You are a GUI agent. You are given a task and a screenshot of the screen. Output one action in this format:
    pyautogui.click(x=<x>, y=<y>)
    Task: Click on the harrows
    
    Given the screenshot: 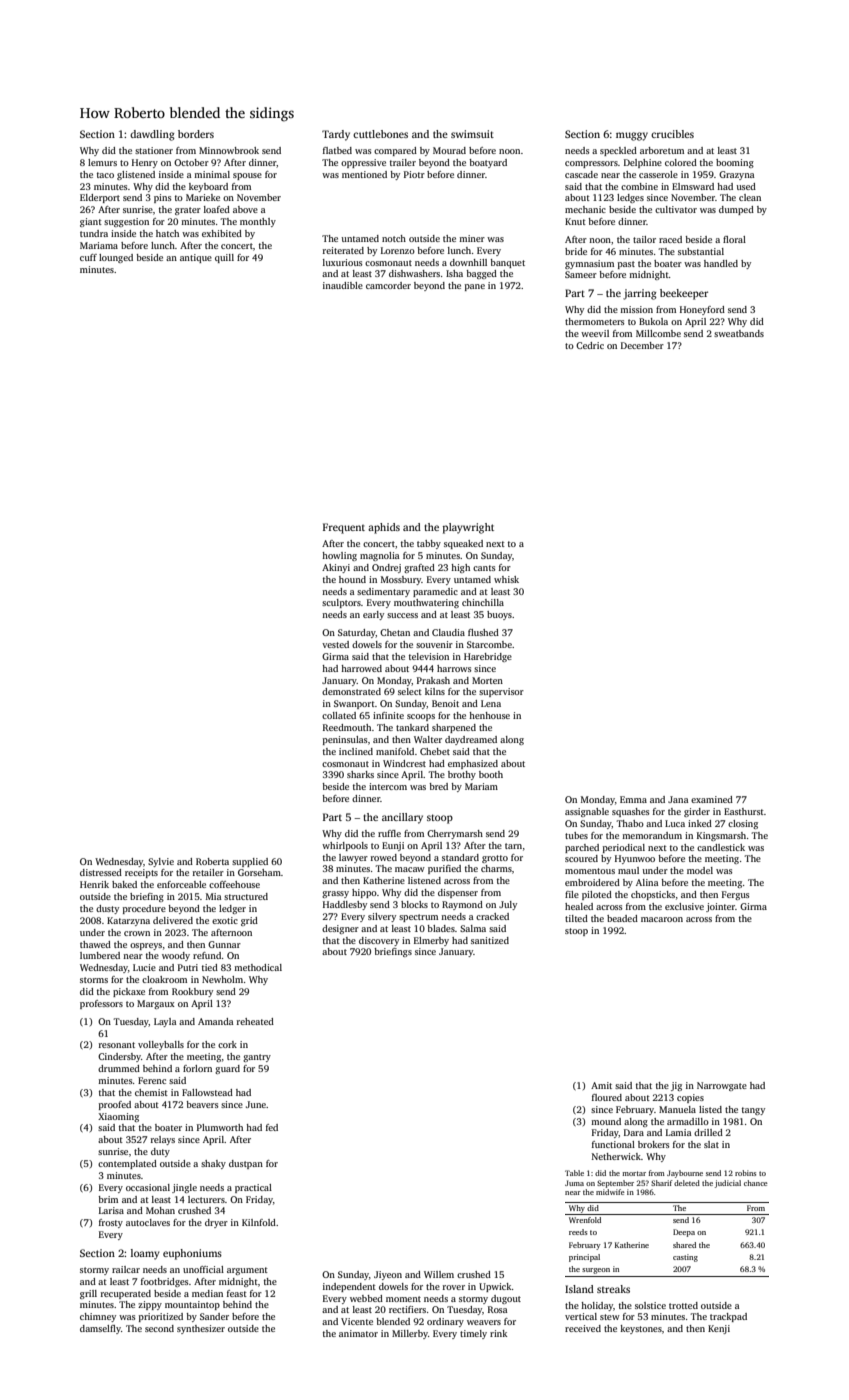 What is the action you would take?
    pyautogui.click(x=454, y=668)
